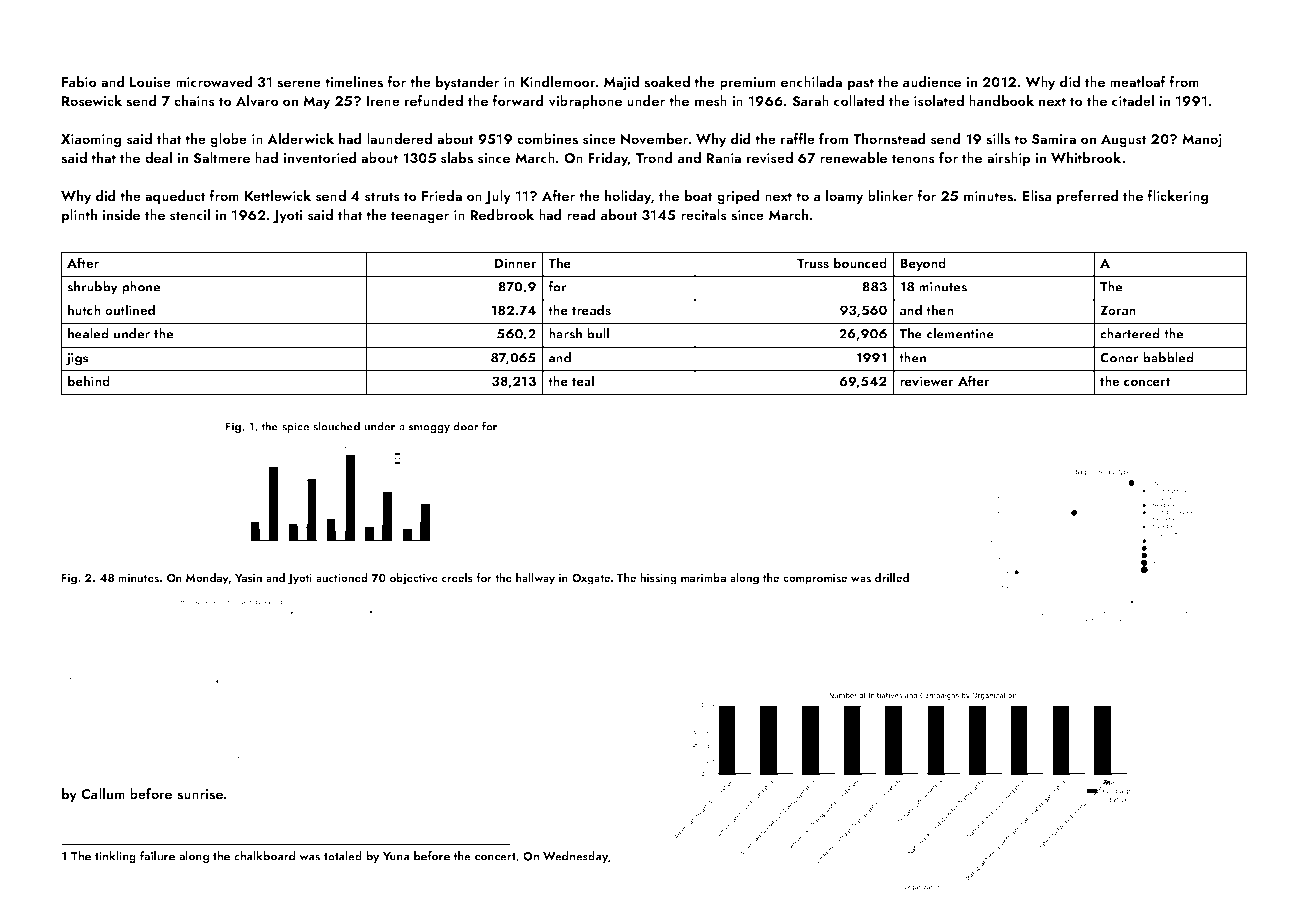  Describe the element at coordinates (658, 579) in the screenshot. I see `hissing` at that location.
